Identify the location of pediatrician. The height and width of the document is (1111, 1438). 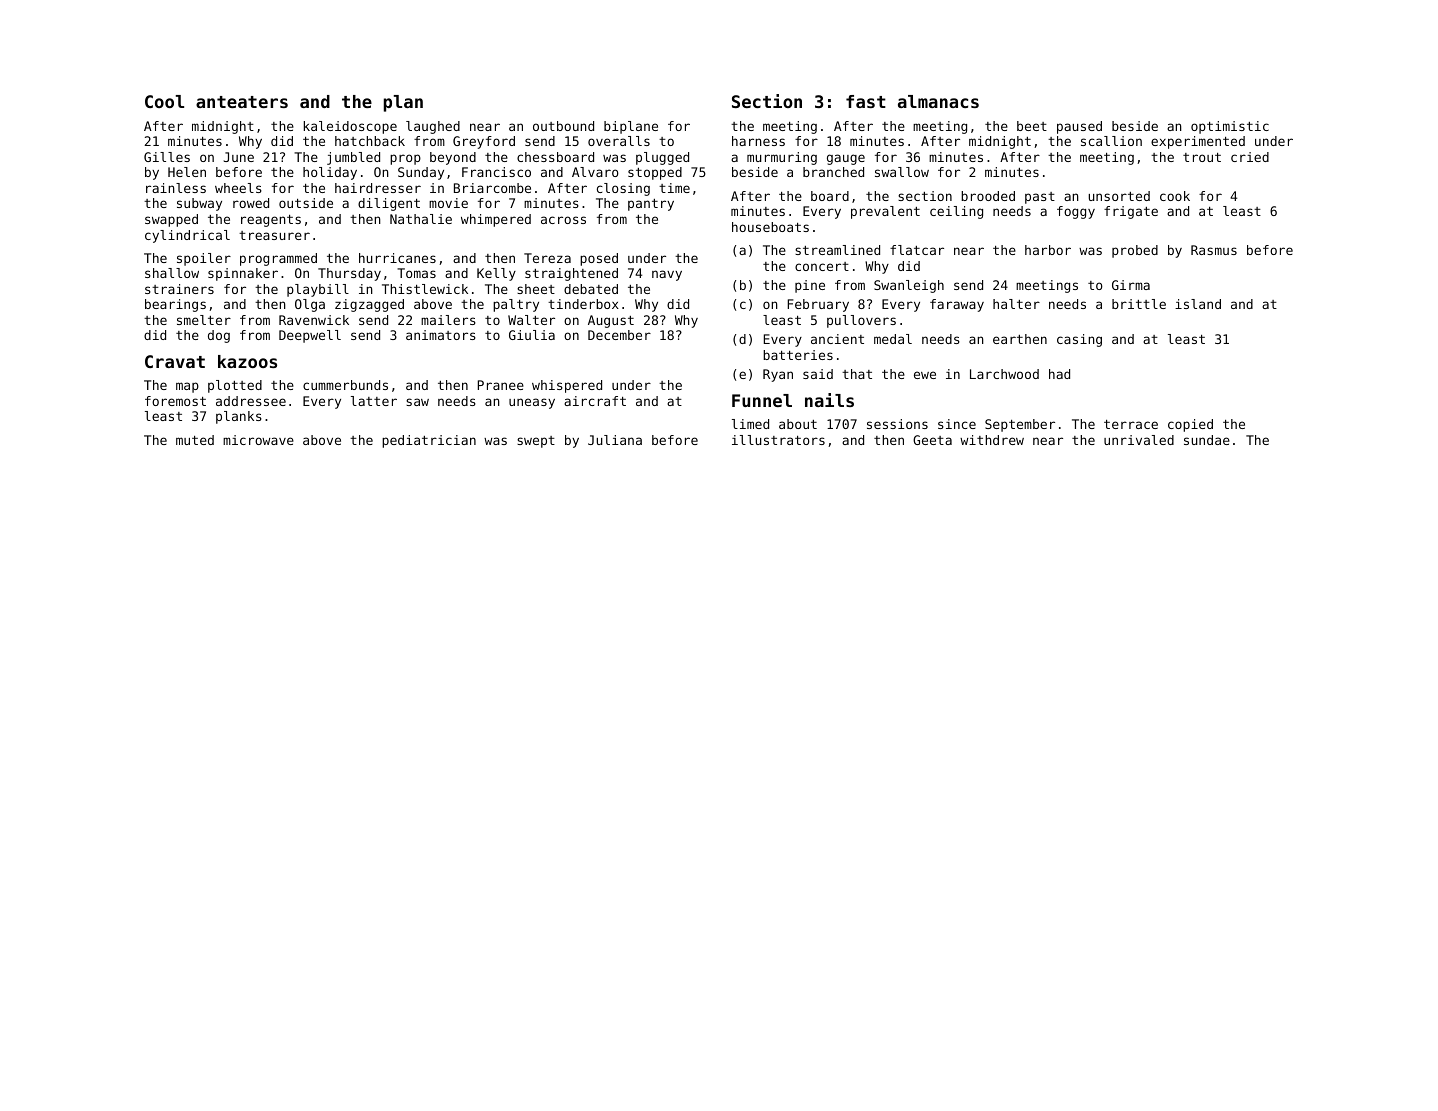
(429, 441).
